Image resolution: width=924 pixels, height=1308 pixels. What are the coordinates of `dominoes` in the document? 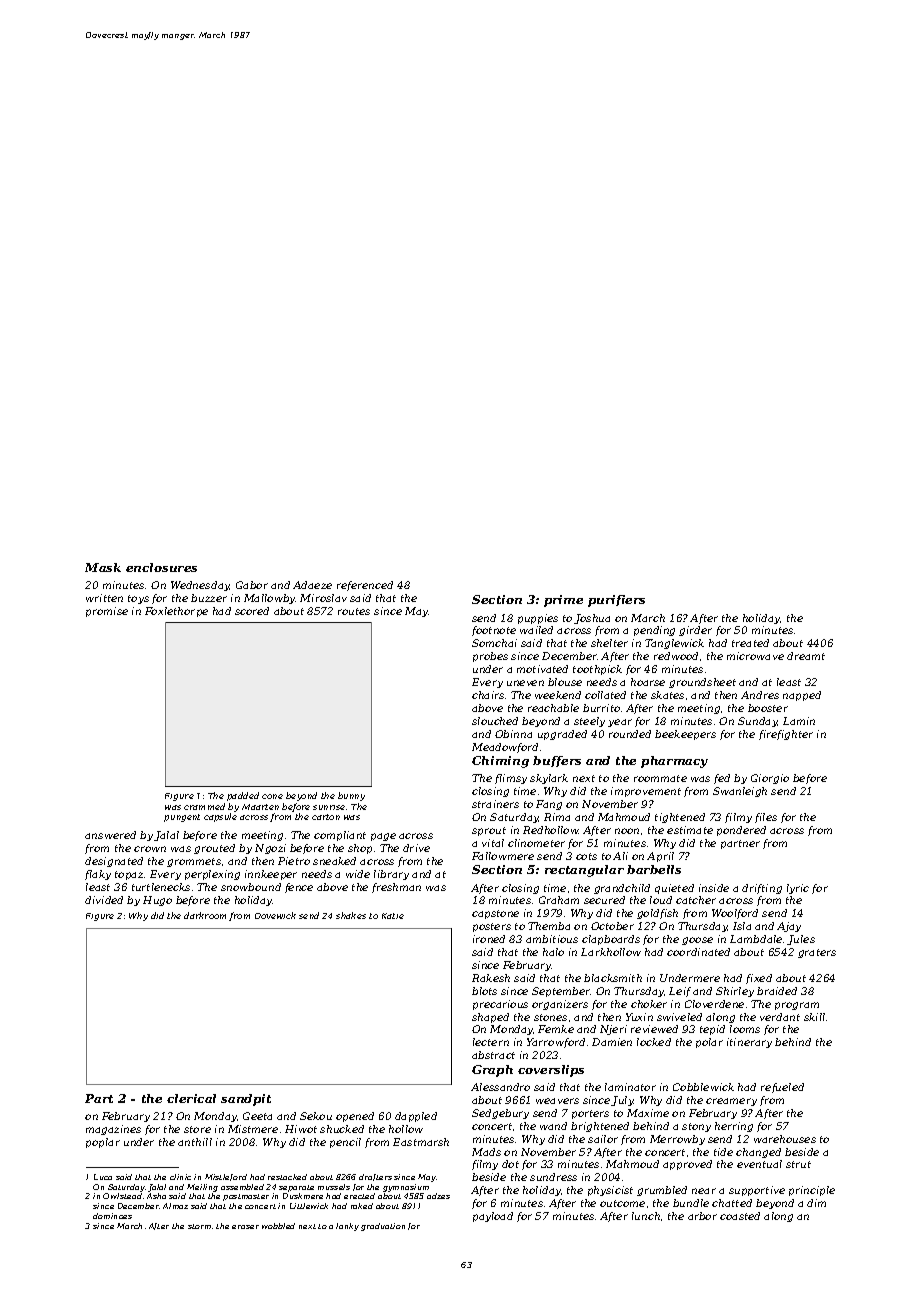 It's located at (112, 1216).
